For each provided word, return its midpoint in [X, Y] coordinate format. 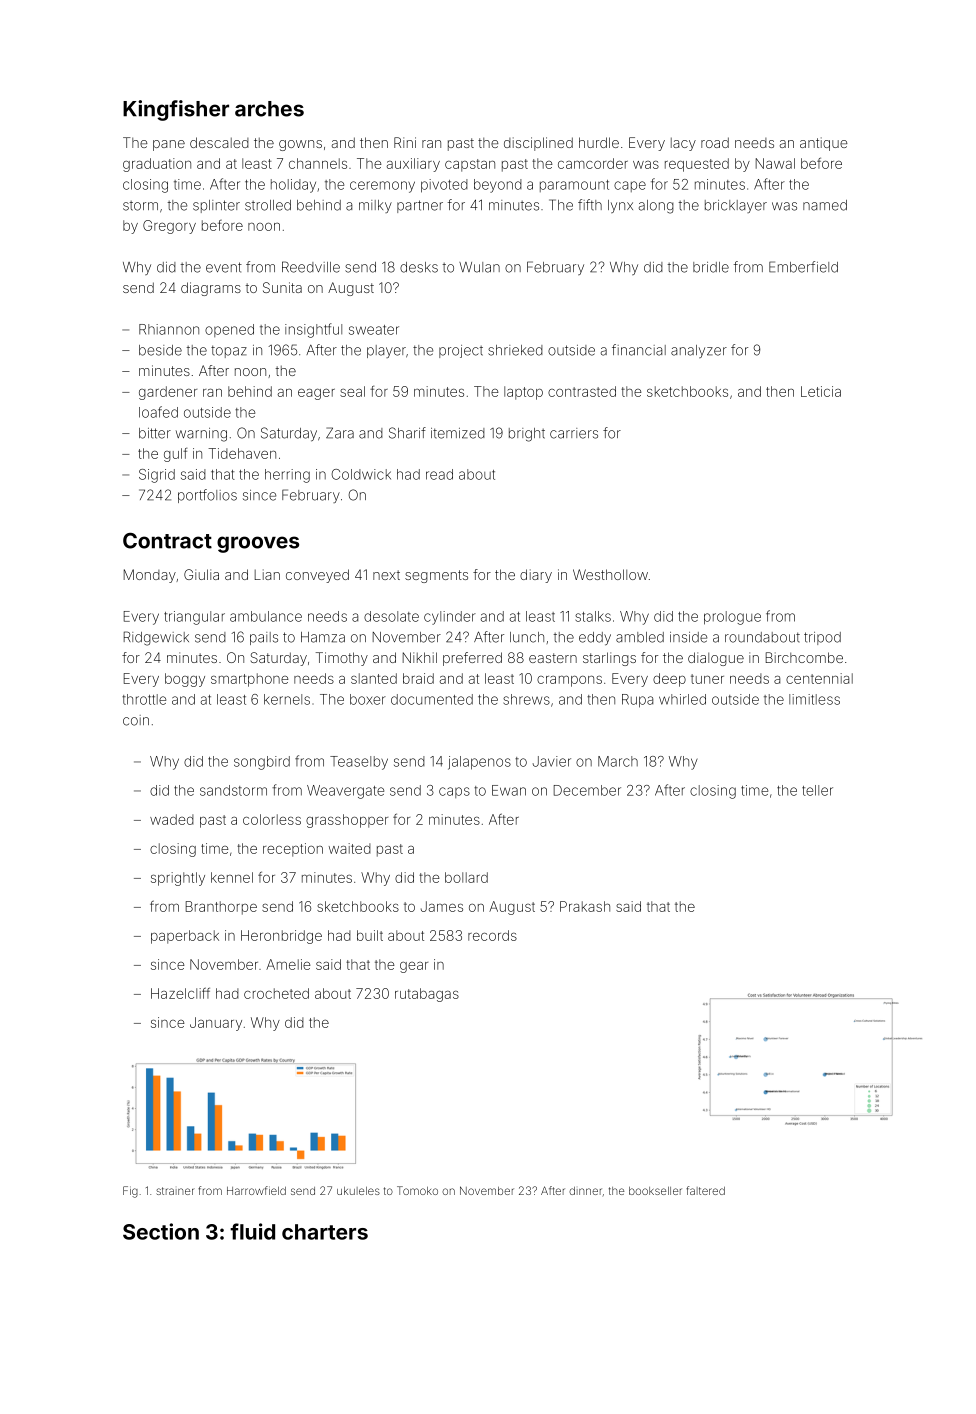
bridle [711, 267]
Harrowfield [256, 1190]
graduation [157, 165]
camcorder [593, 163]
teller [817, 790]
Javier [552, 761]
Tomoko [417, 1190]
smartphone [250, 680]
